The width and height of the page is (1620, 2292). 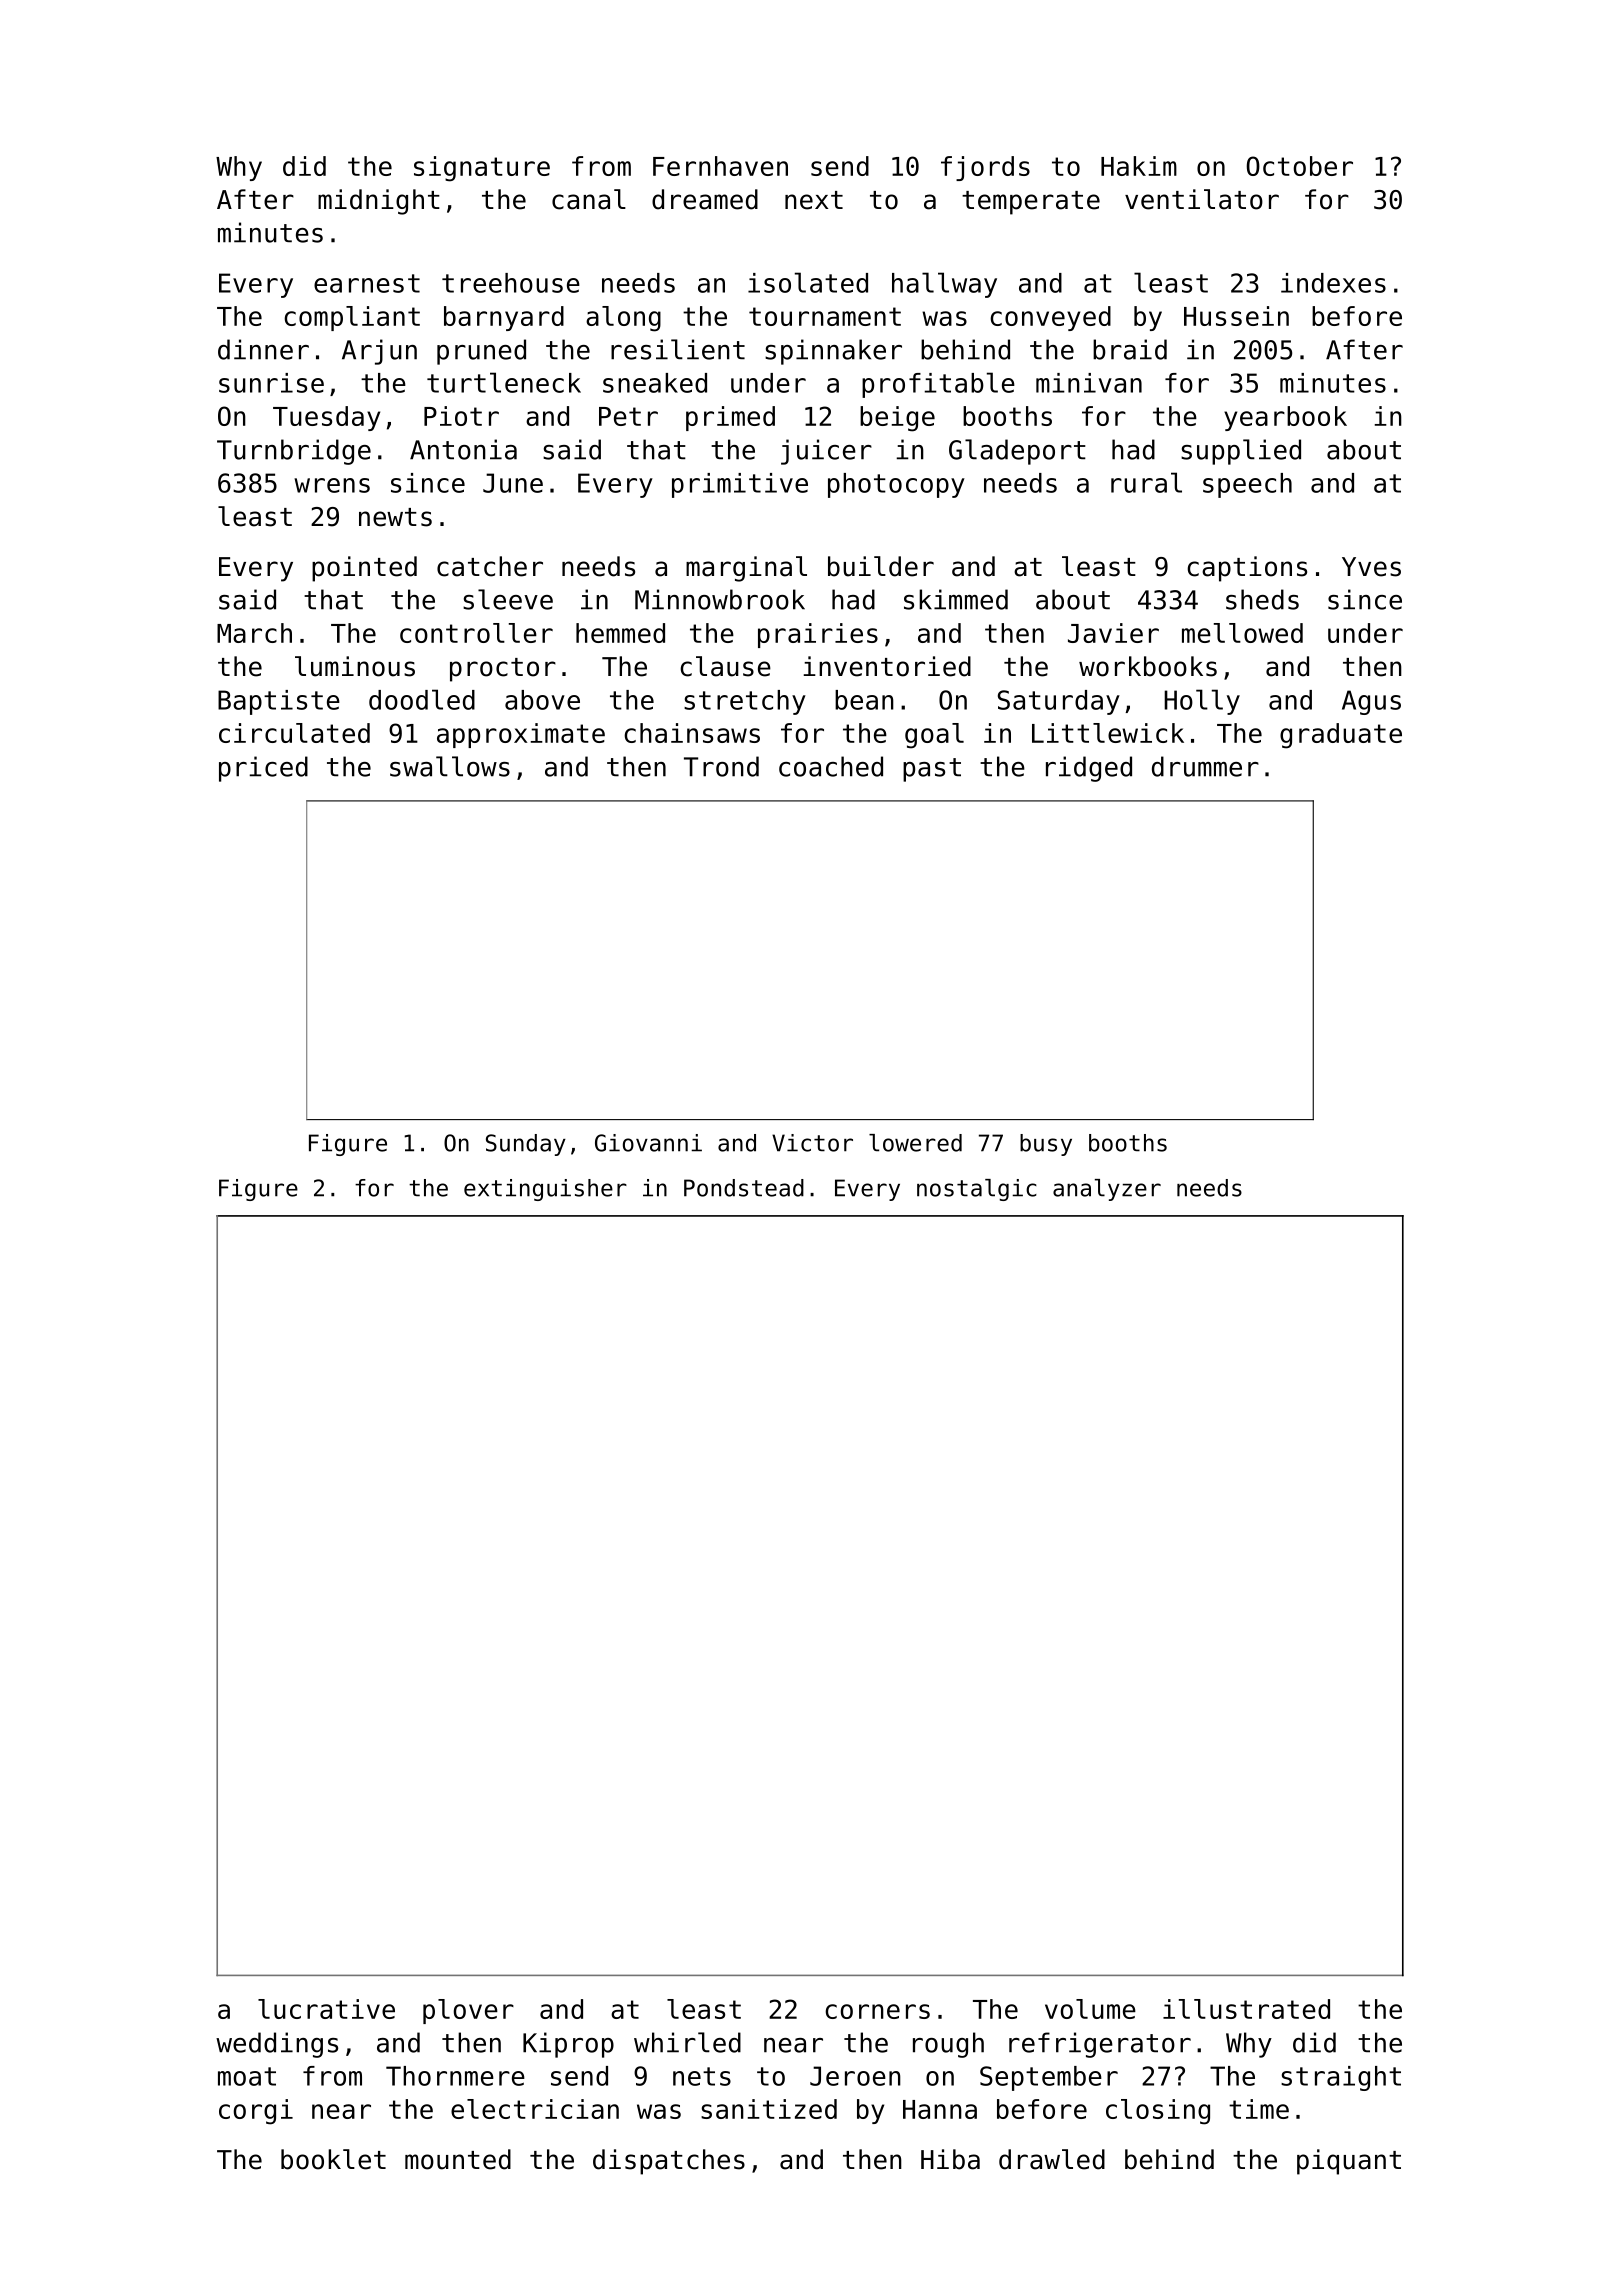 What do you see at coordinates (669, 2162) in the page?
I see `dispatches` at bounding box center [669, 2162].
